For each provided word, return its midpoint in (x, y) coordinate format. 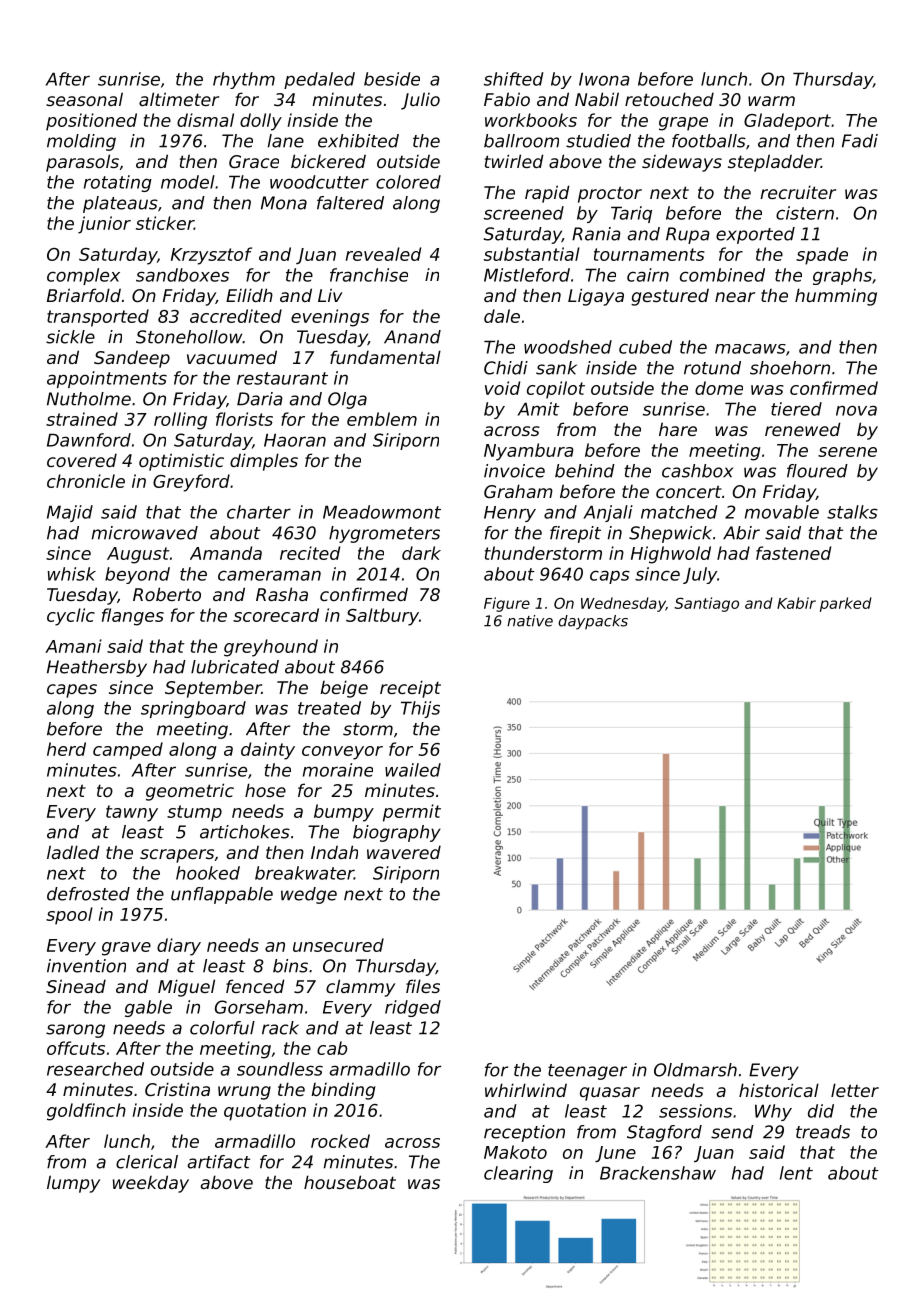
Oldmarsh (695, 1070)
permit (412, 813)
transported (98, 318)
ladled (73, 852)
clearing (518, 1174)
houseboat (350, 1182)
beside (392, 79)
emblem (382, 419)
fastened (793, 553)
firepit (575, 534)
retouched (669, 99)
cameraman (269, 575)
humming (836, 297)
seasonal (84, 99)
